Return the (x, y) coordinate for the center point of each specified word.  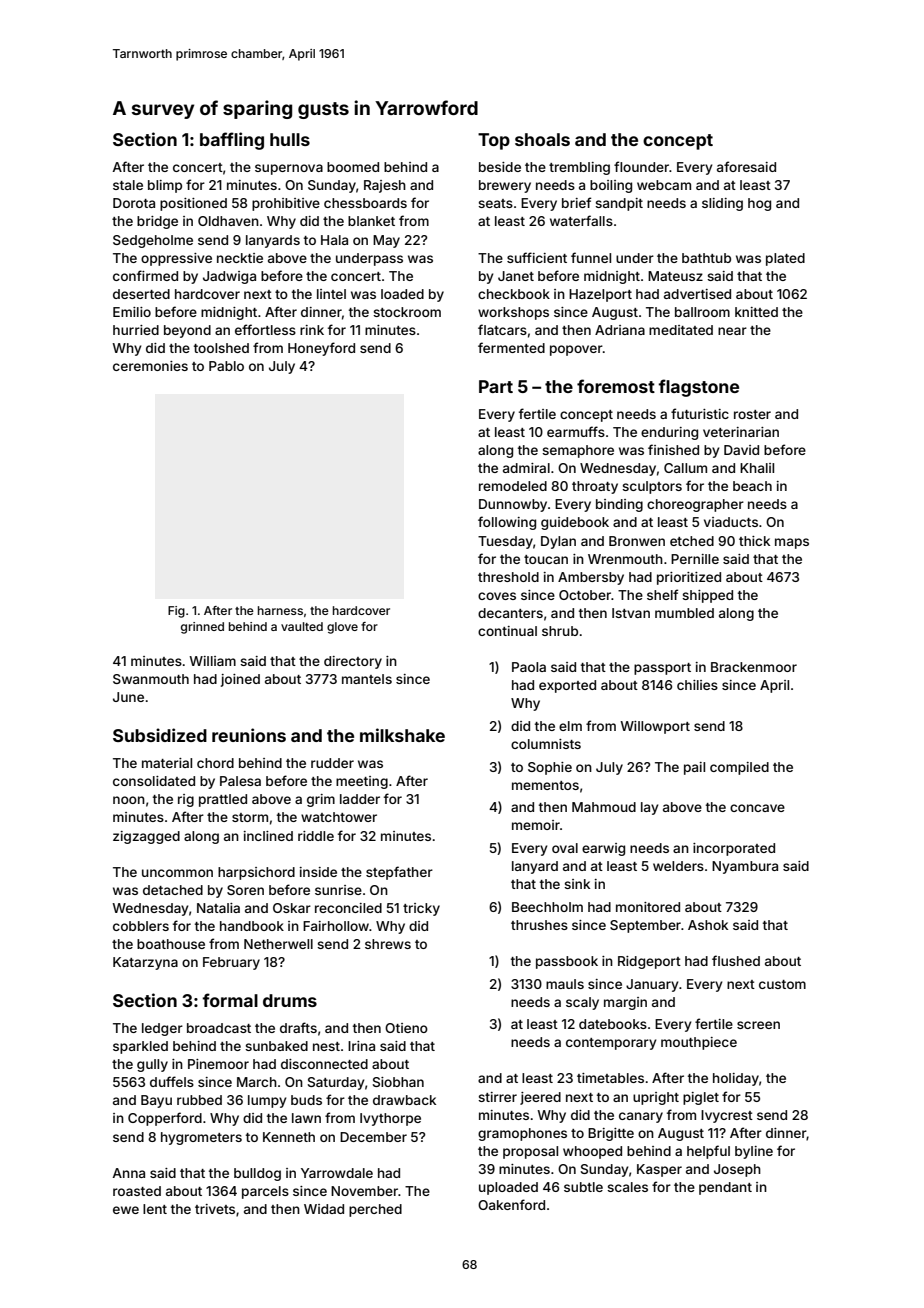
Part (496, 386)
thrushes (539, 925)
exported (567, 686)
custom (782, 984)
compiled (739, 768)
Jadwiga (229, 277)
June (128, 697)
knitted (756, 312)
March (257, 1082)
